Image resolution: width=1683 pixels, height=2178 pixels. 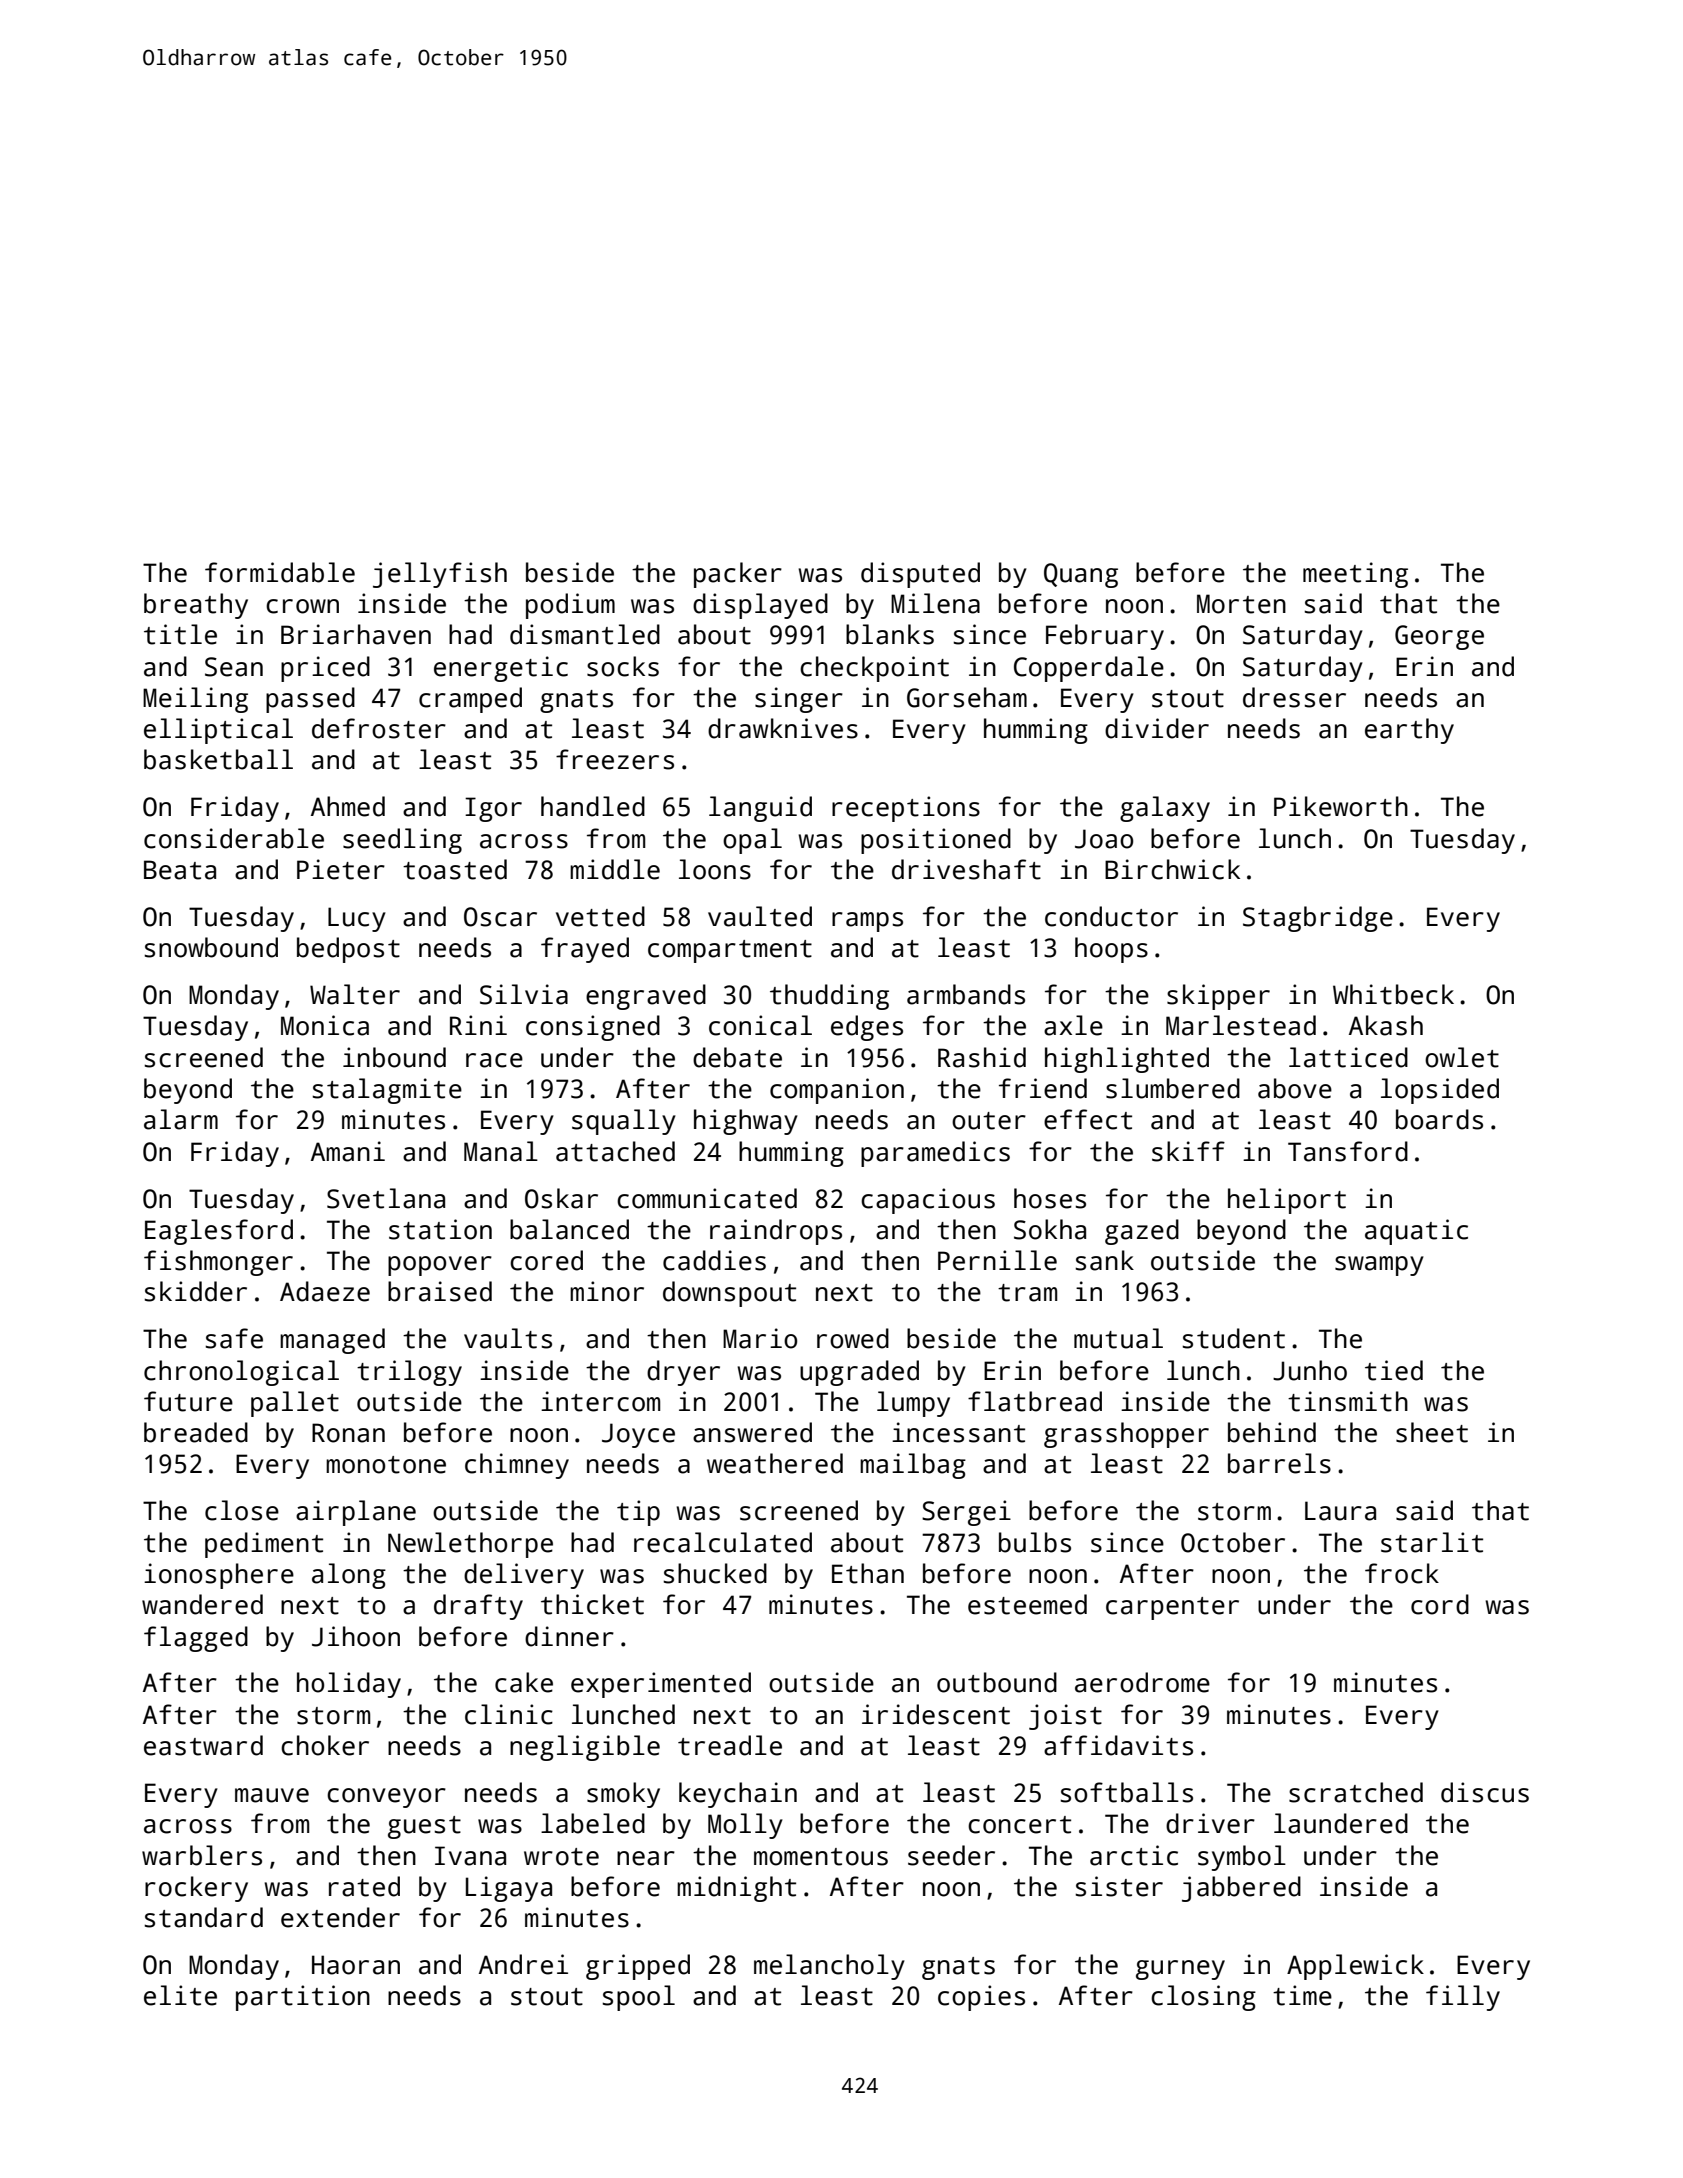 What do you see at coordinates (272, 1795) in the document?
I see `mauve` at bounding box center [272, 1795].
